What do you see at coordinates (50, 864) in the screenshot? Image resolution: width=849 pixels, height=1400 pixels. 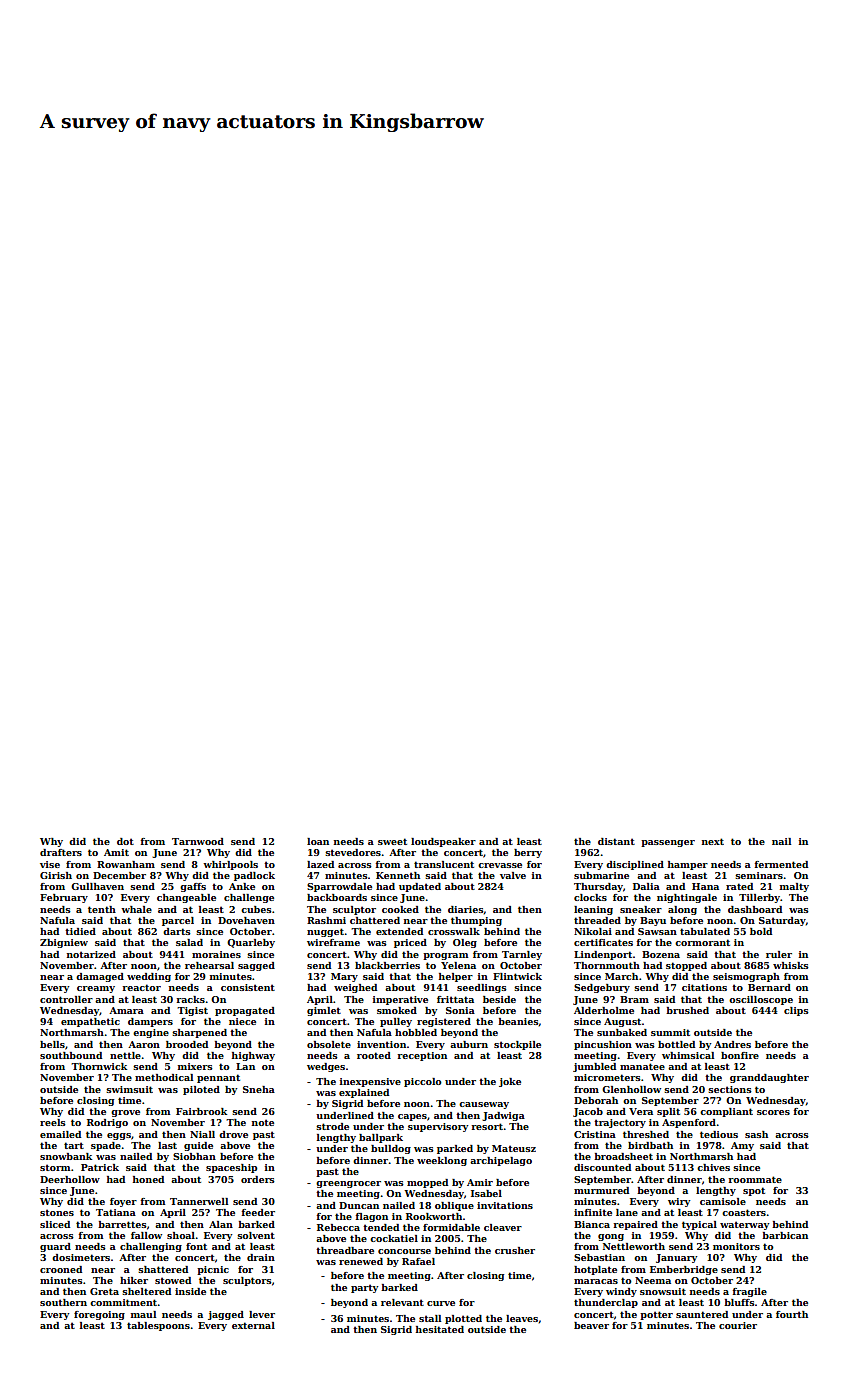 I see `vise` at bounding box center [50, 864].
